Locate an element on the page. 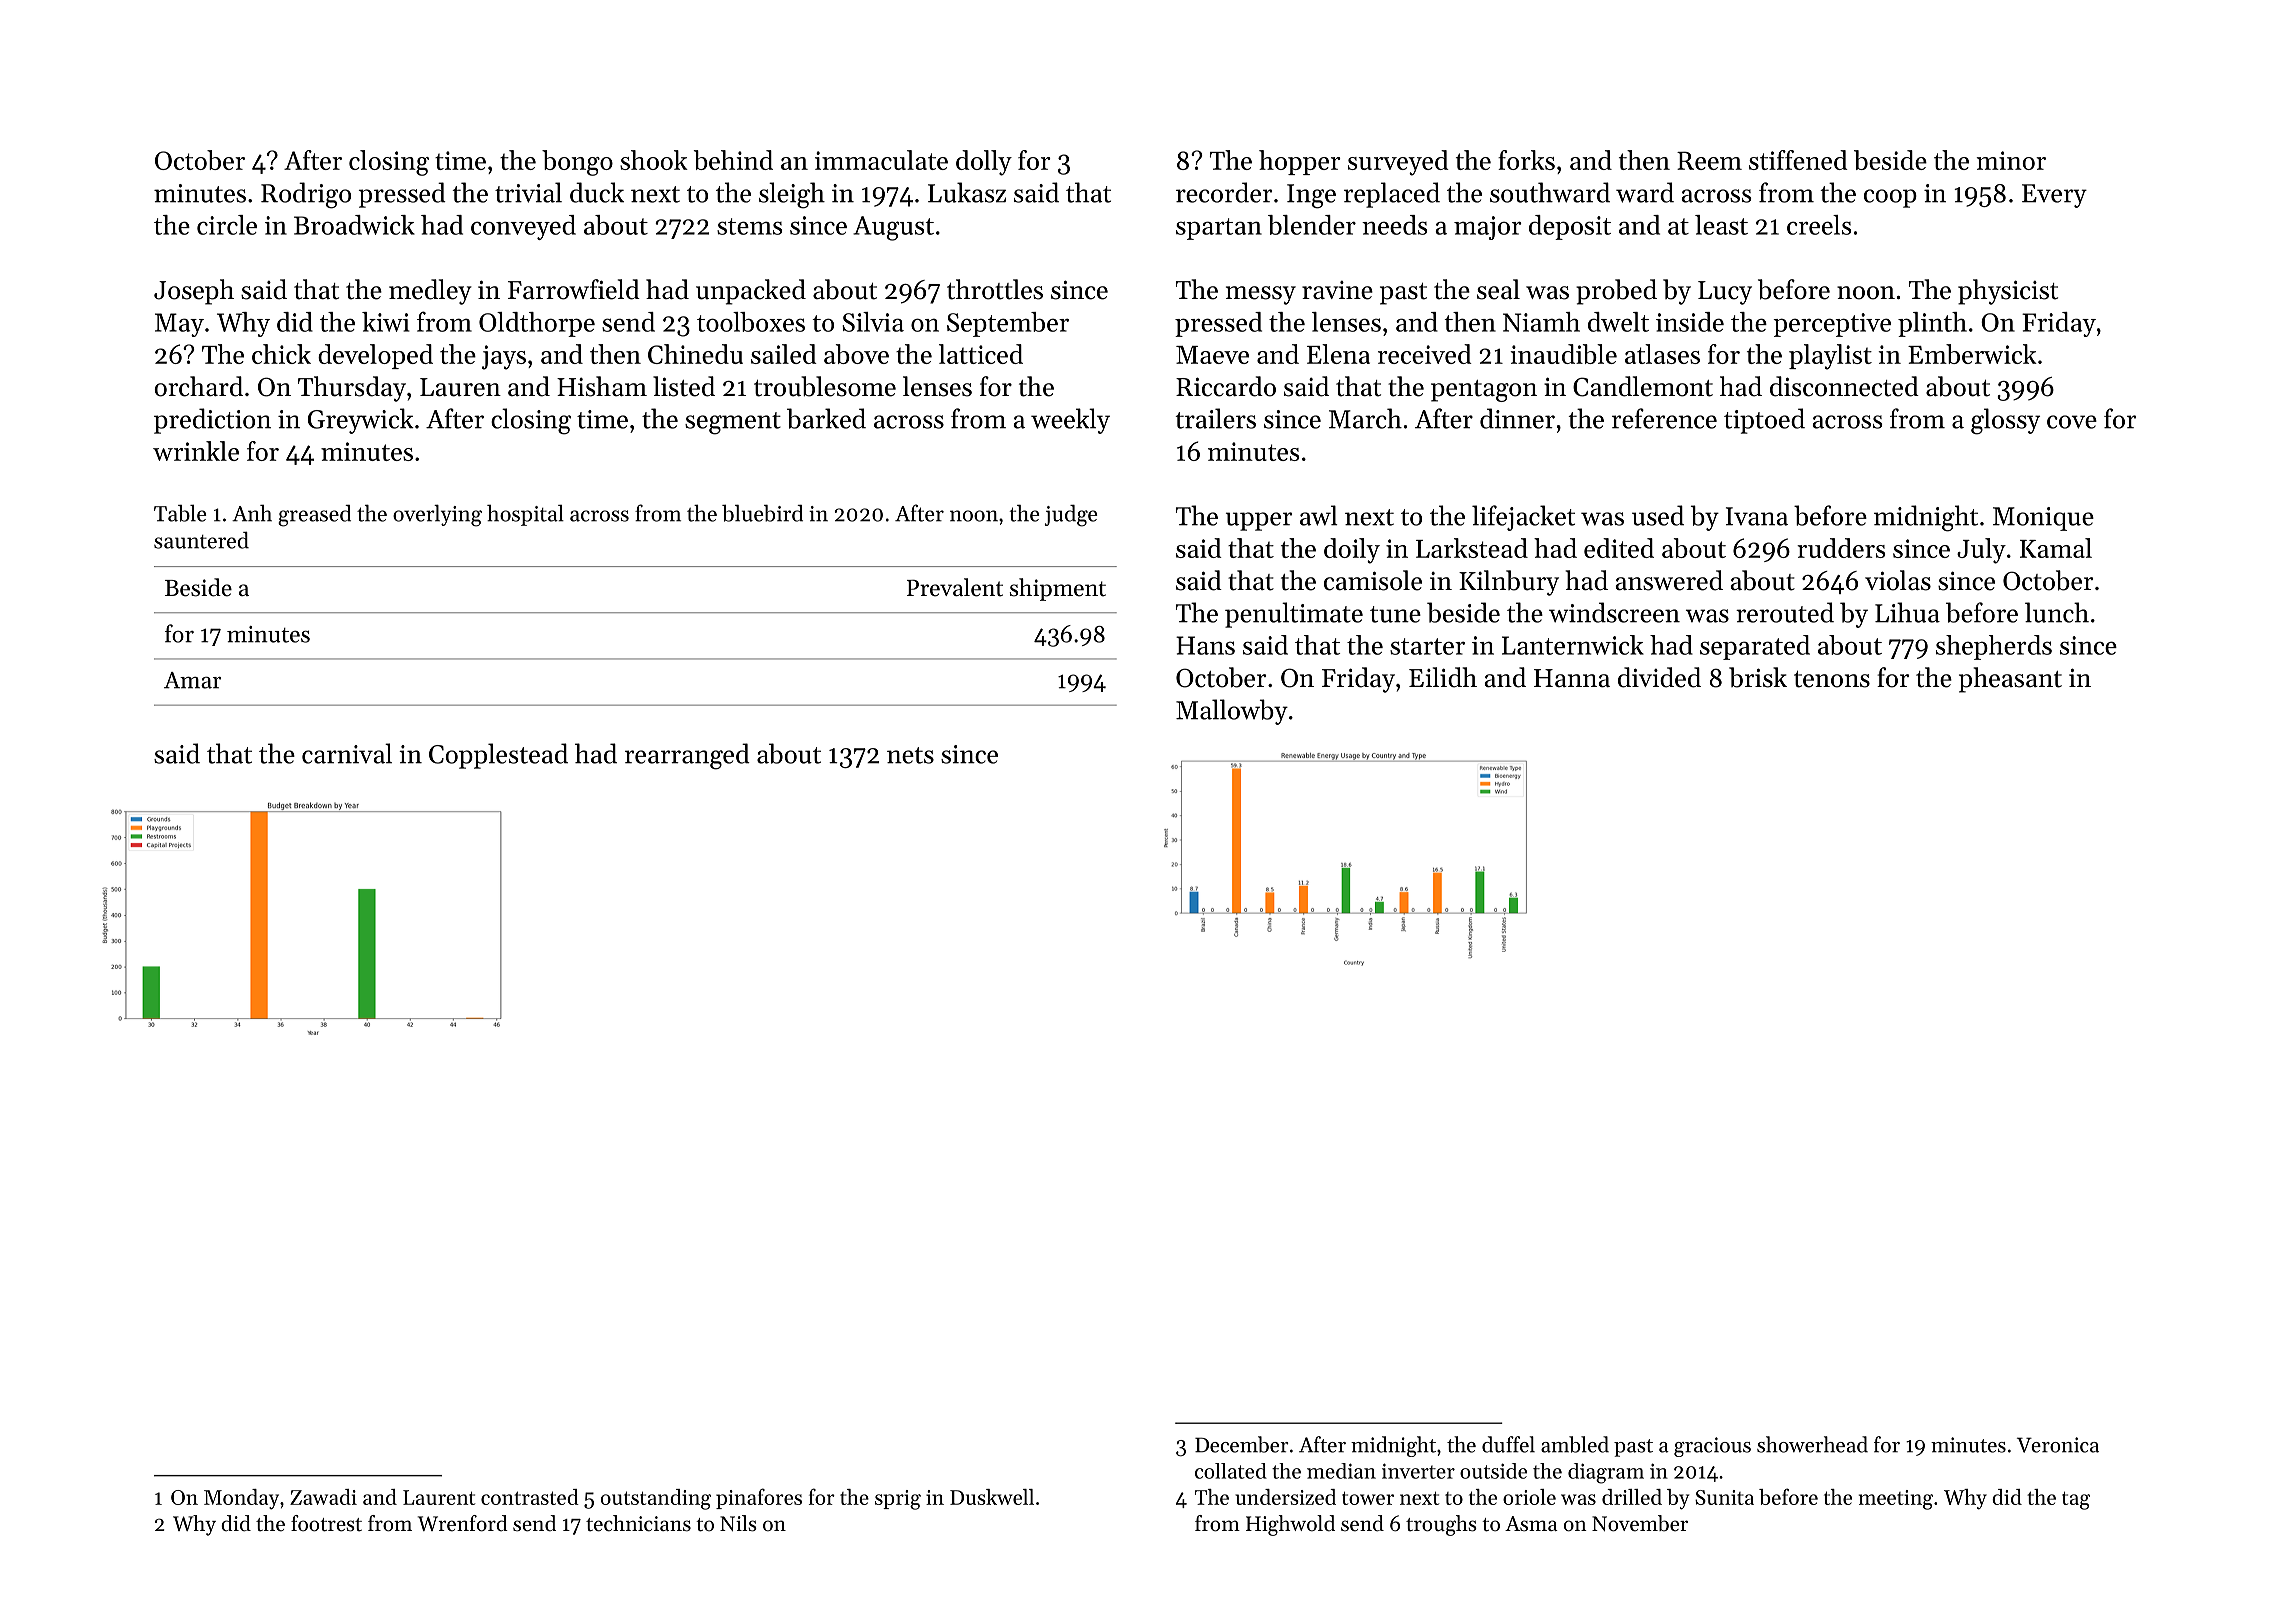 Image resolution: width=2292 pixels, height=1620 pixels. rearranged is located at coordinates (687, 756).
